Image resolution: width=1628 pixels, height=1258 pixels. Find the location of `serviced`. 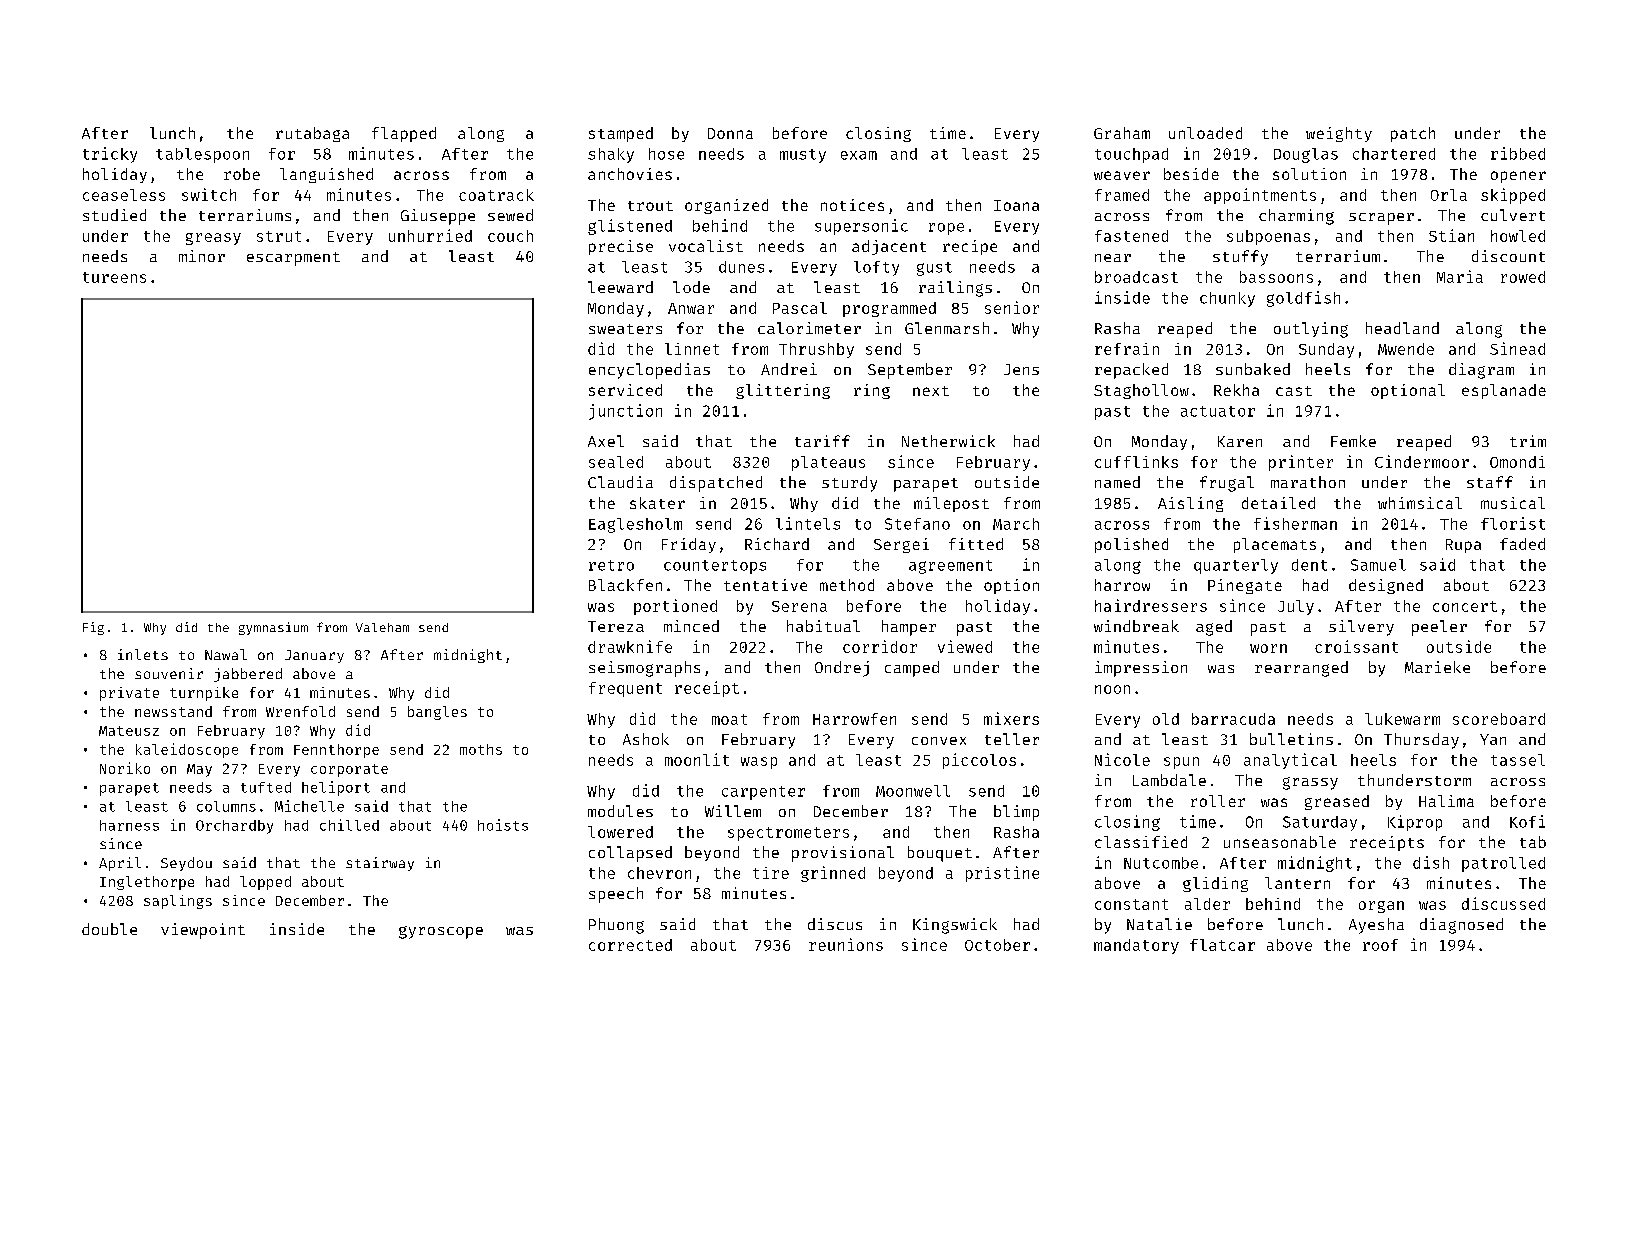

serviced is located at coordinates (625, 390).
